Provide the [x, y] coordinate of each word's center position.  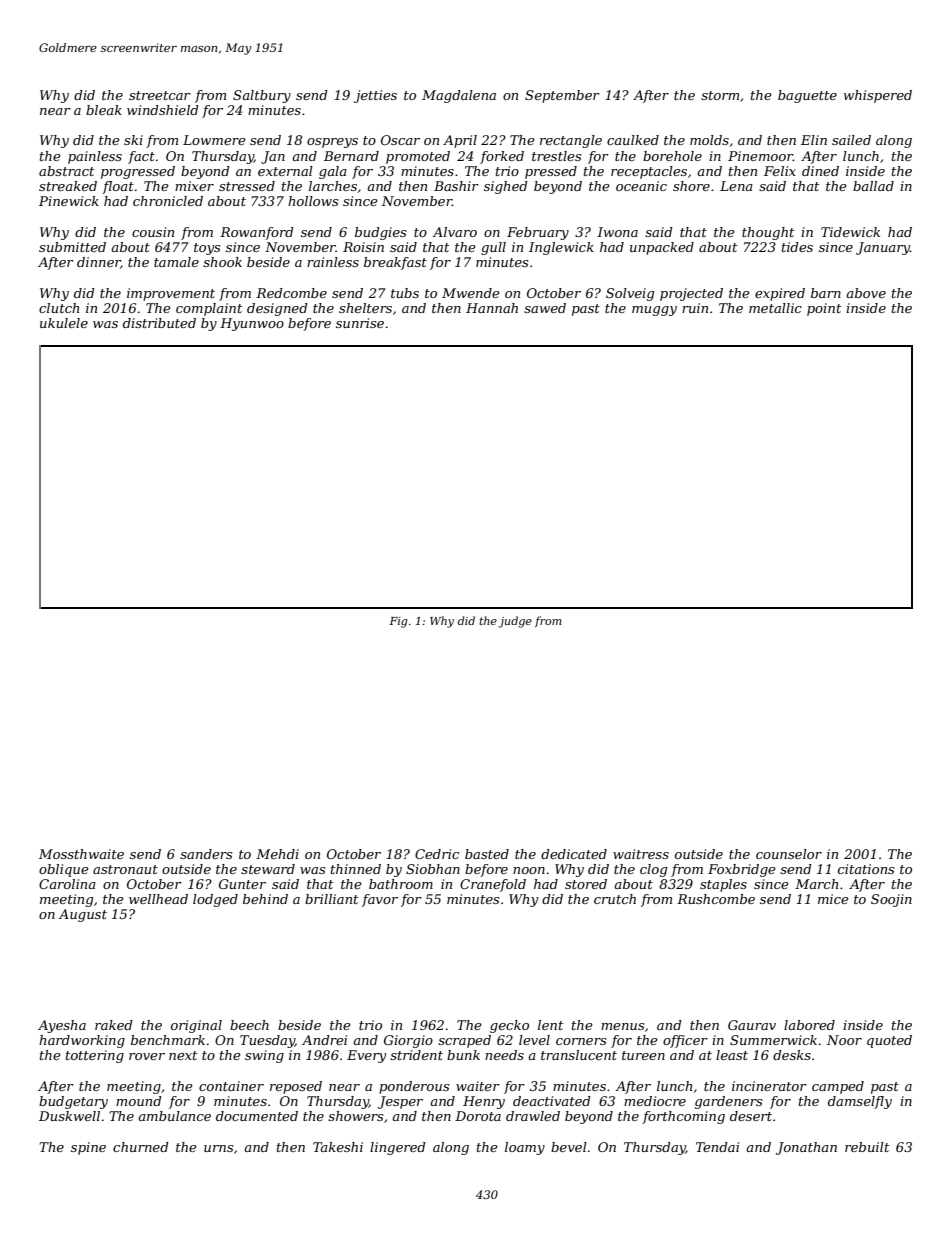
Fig [398, 622]
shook [222, 262]
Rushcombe [716, 899]
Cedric [437, 854]
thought [768, 233]
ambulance [174, 1116]
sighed [506, 187]
